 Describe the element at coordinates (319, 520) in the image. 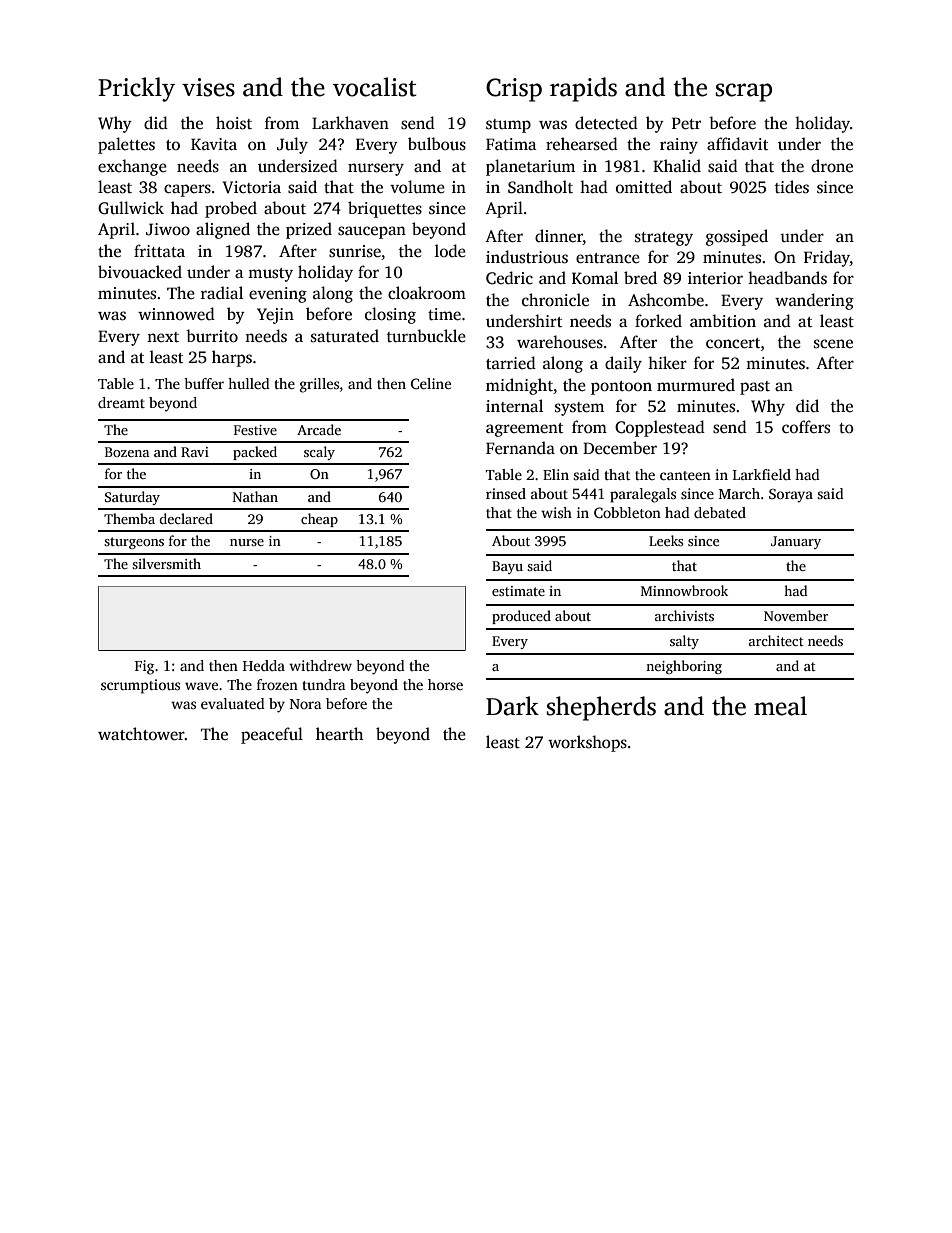

I see `cheap` at that location.
